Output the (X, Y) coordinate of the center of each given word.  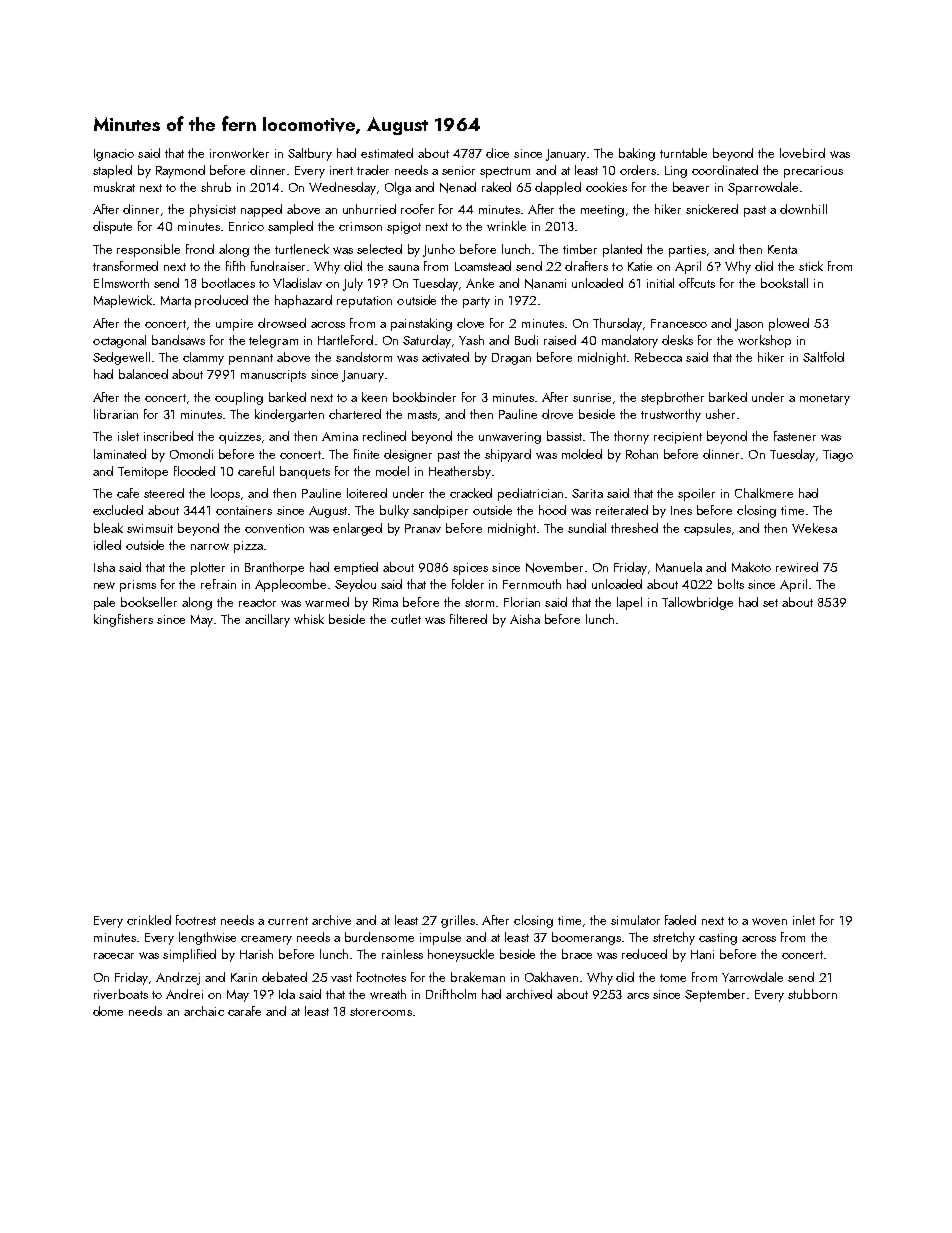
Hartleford (345, 340)
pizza (248, 547)
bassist (565, 436)
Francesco (679, 323)
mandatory (630, 341)
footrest (196, 920)
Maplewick (123, 301)
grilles (458, 921)
